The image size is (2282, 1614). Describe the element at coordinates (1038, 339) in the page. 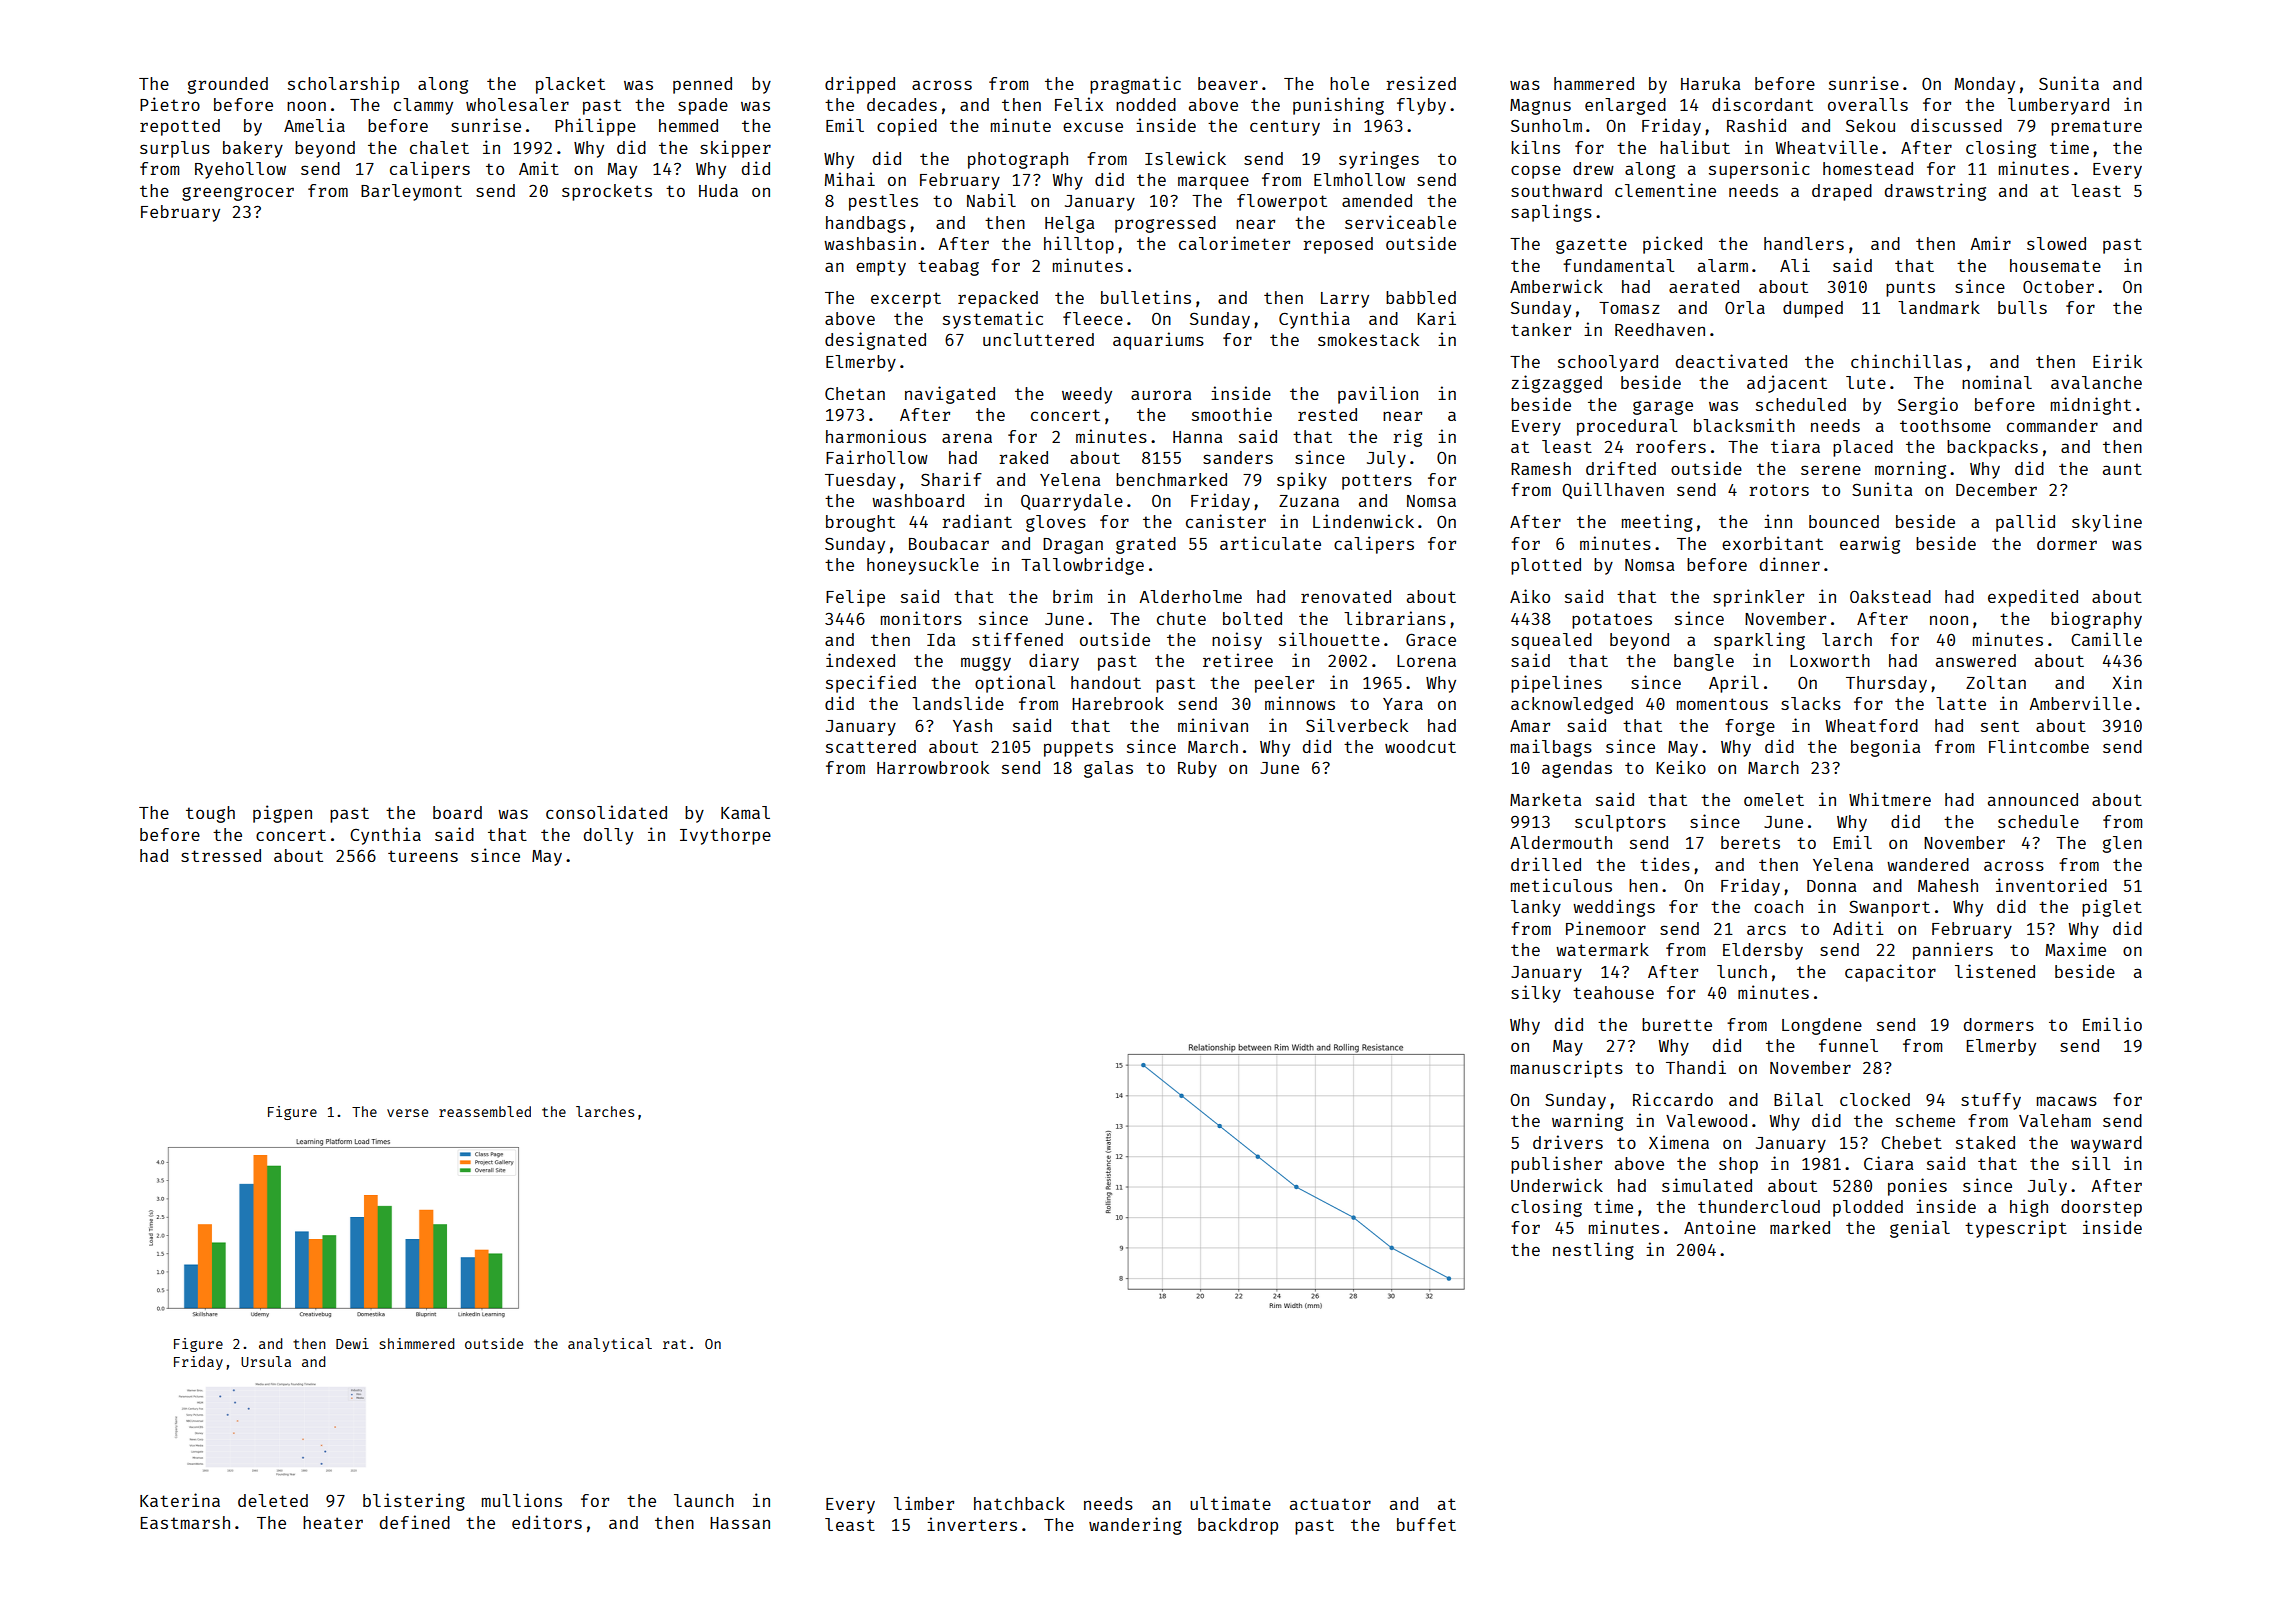

I see `uncluttered` at that location.
